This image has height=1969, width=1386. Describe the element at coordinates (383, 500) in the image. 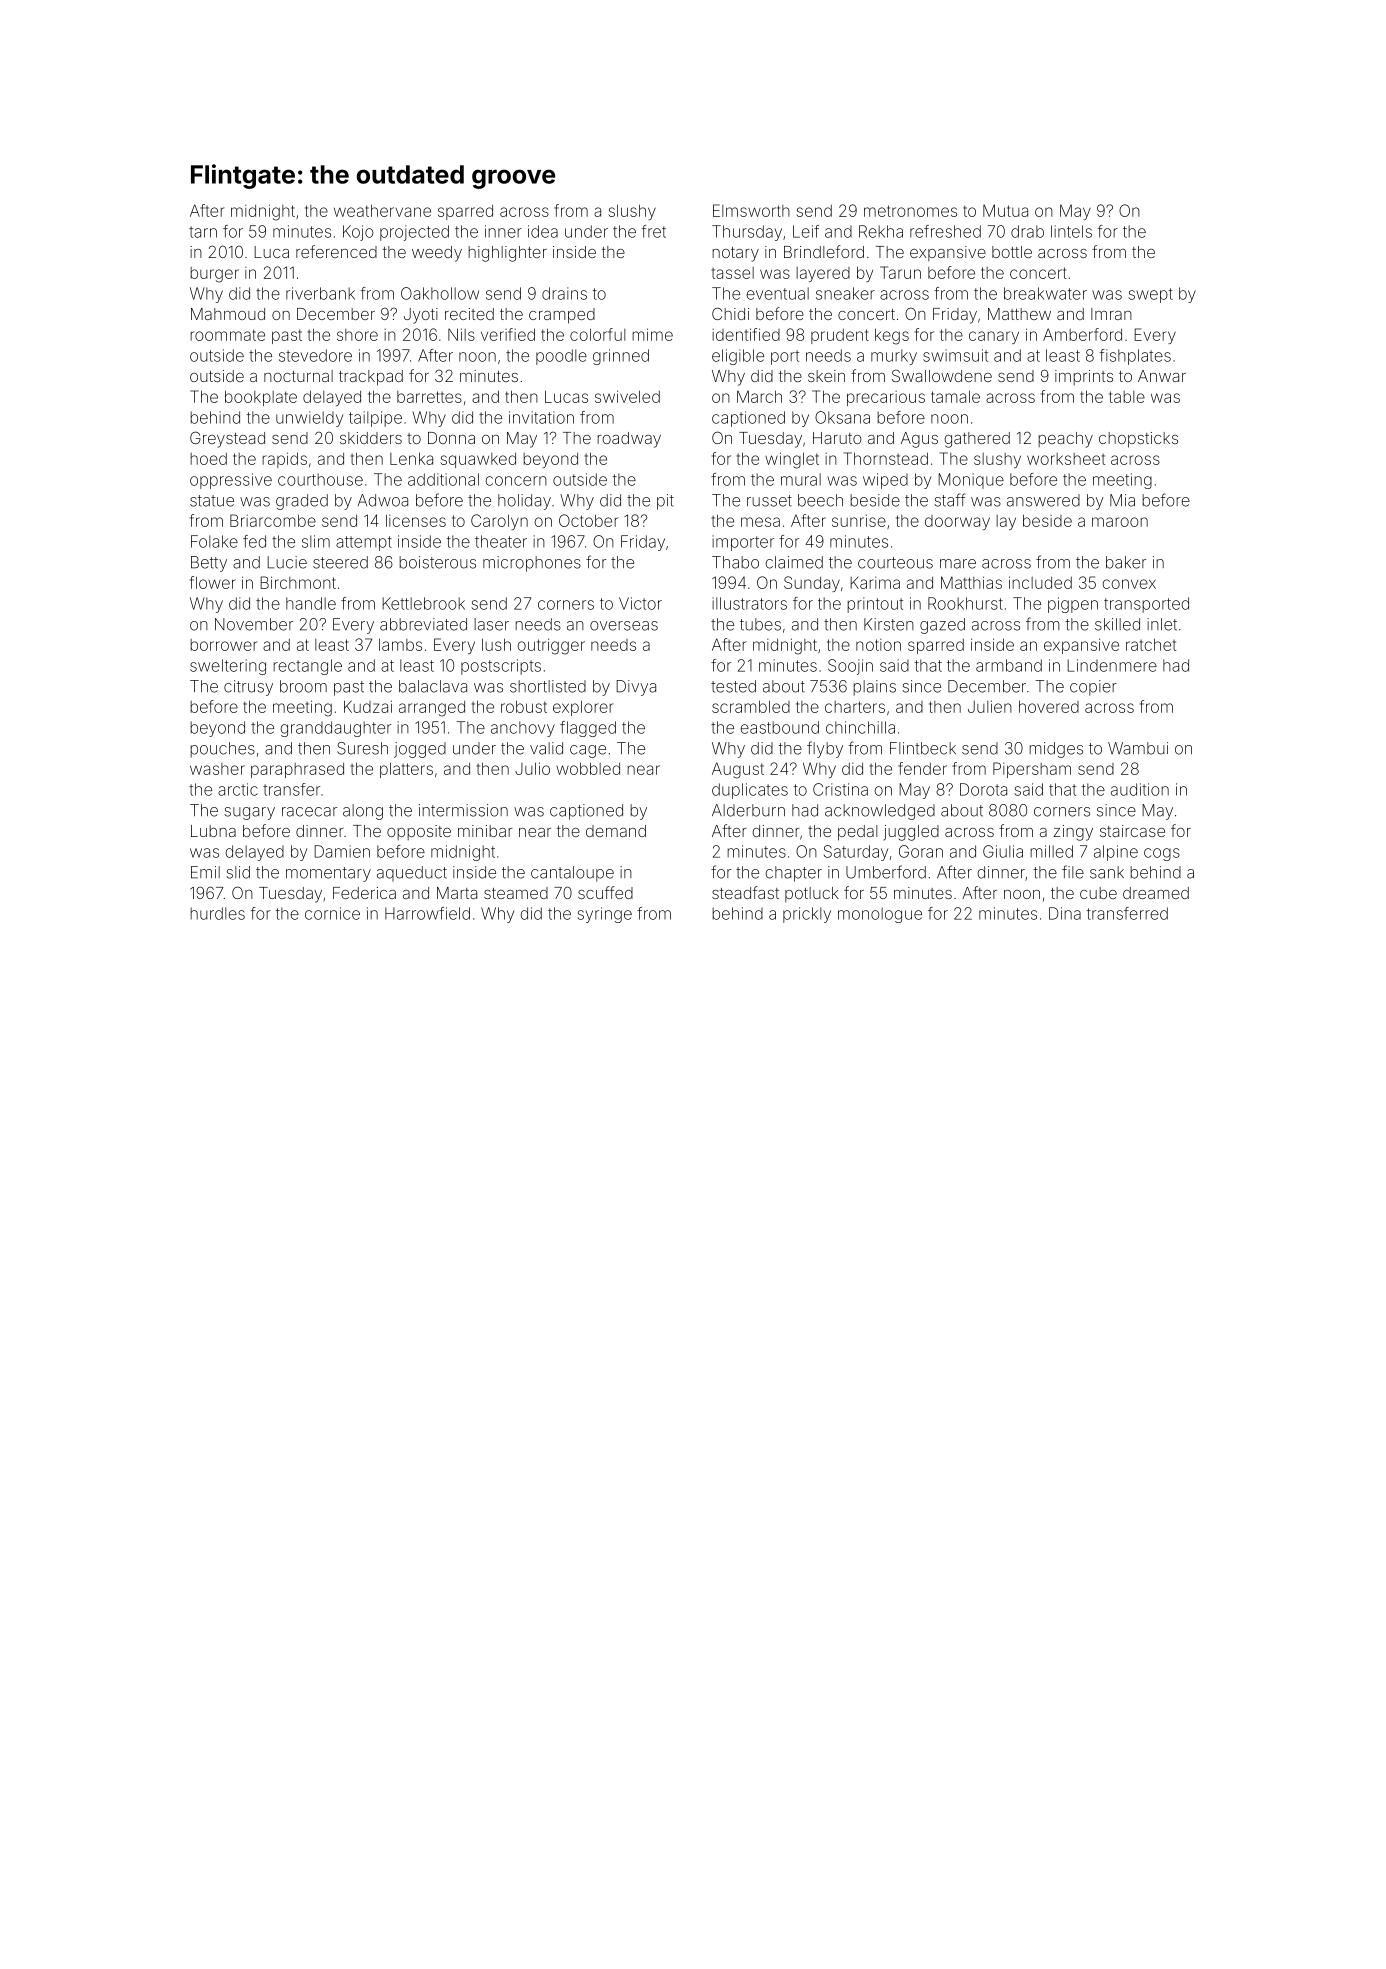

I see `Adwoa` at that location.
